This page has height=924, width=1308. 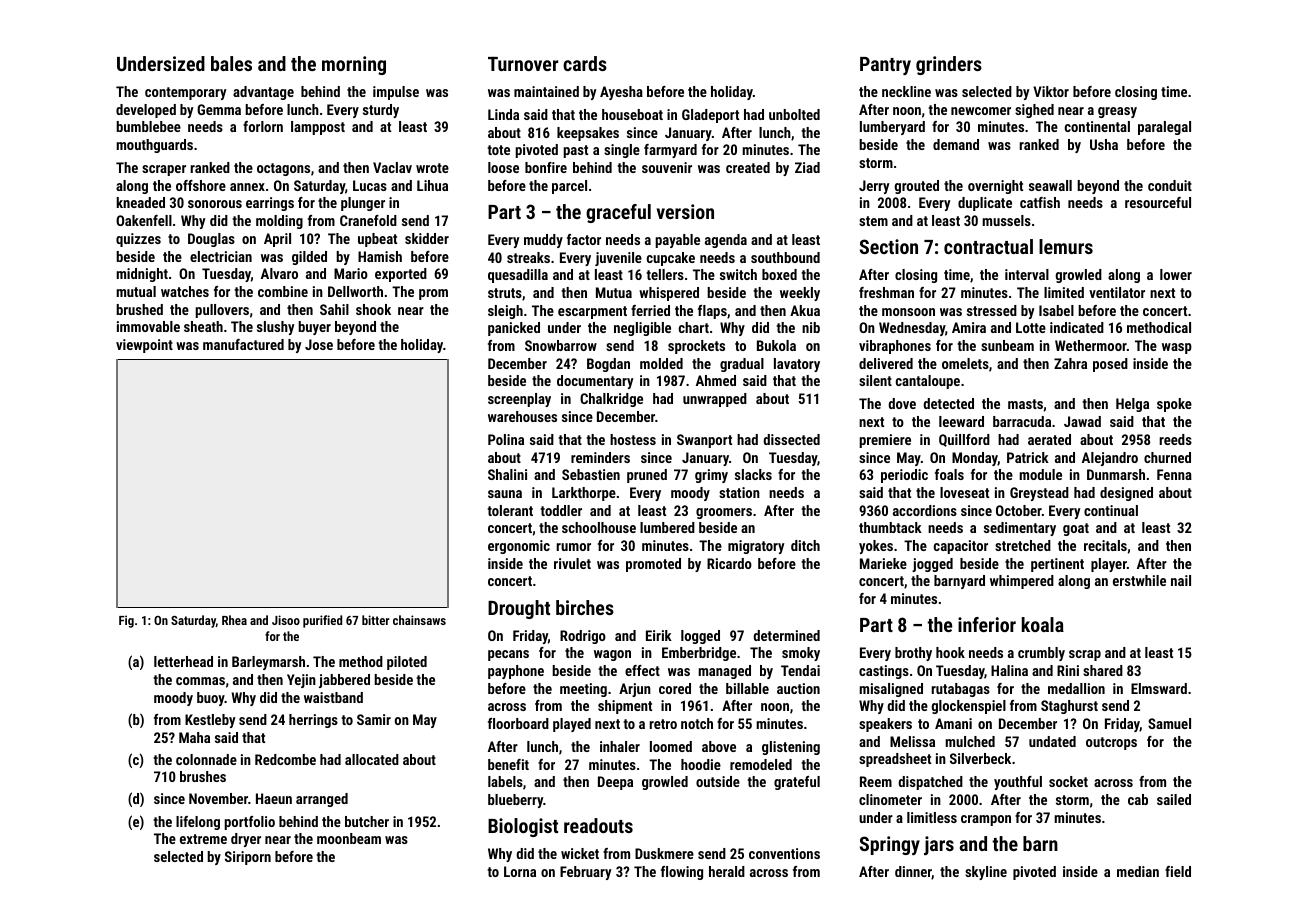 I want to click on butcher, so click(x=367, y=821).
